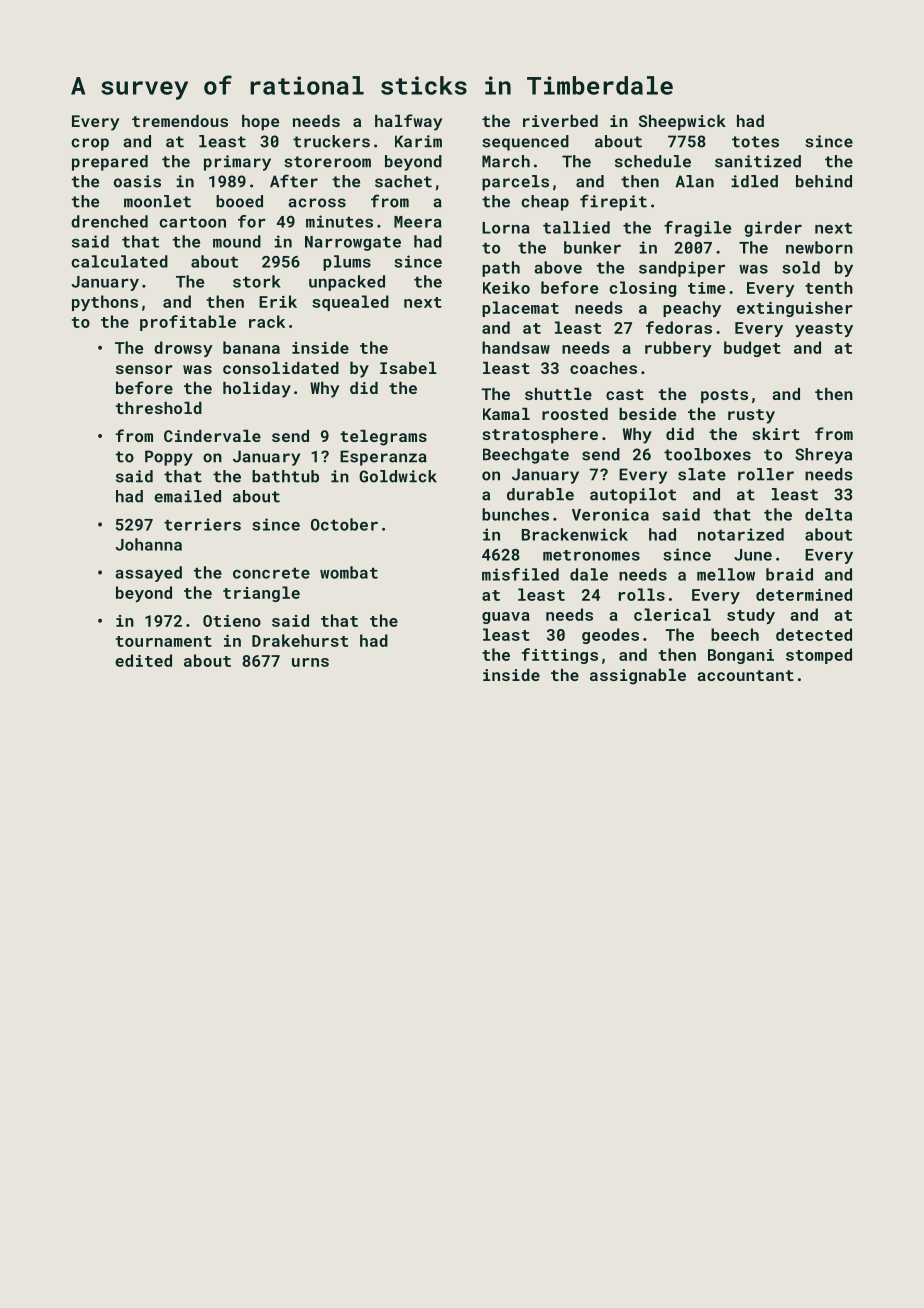 This screenshot has height=1308, width=924. Describe the element at coordinates (506, 414) in the screenshot. I see `Kamal` at that location.
